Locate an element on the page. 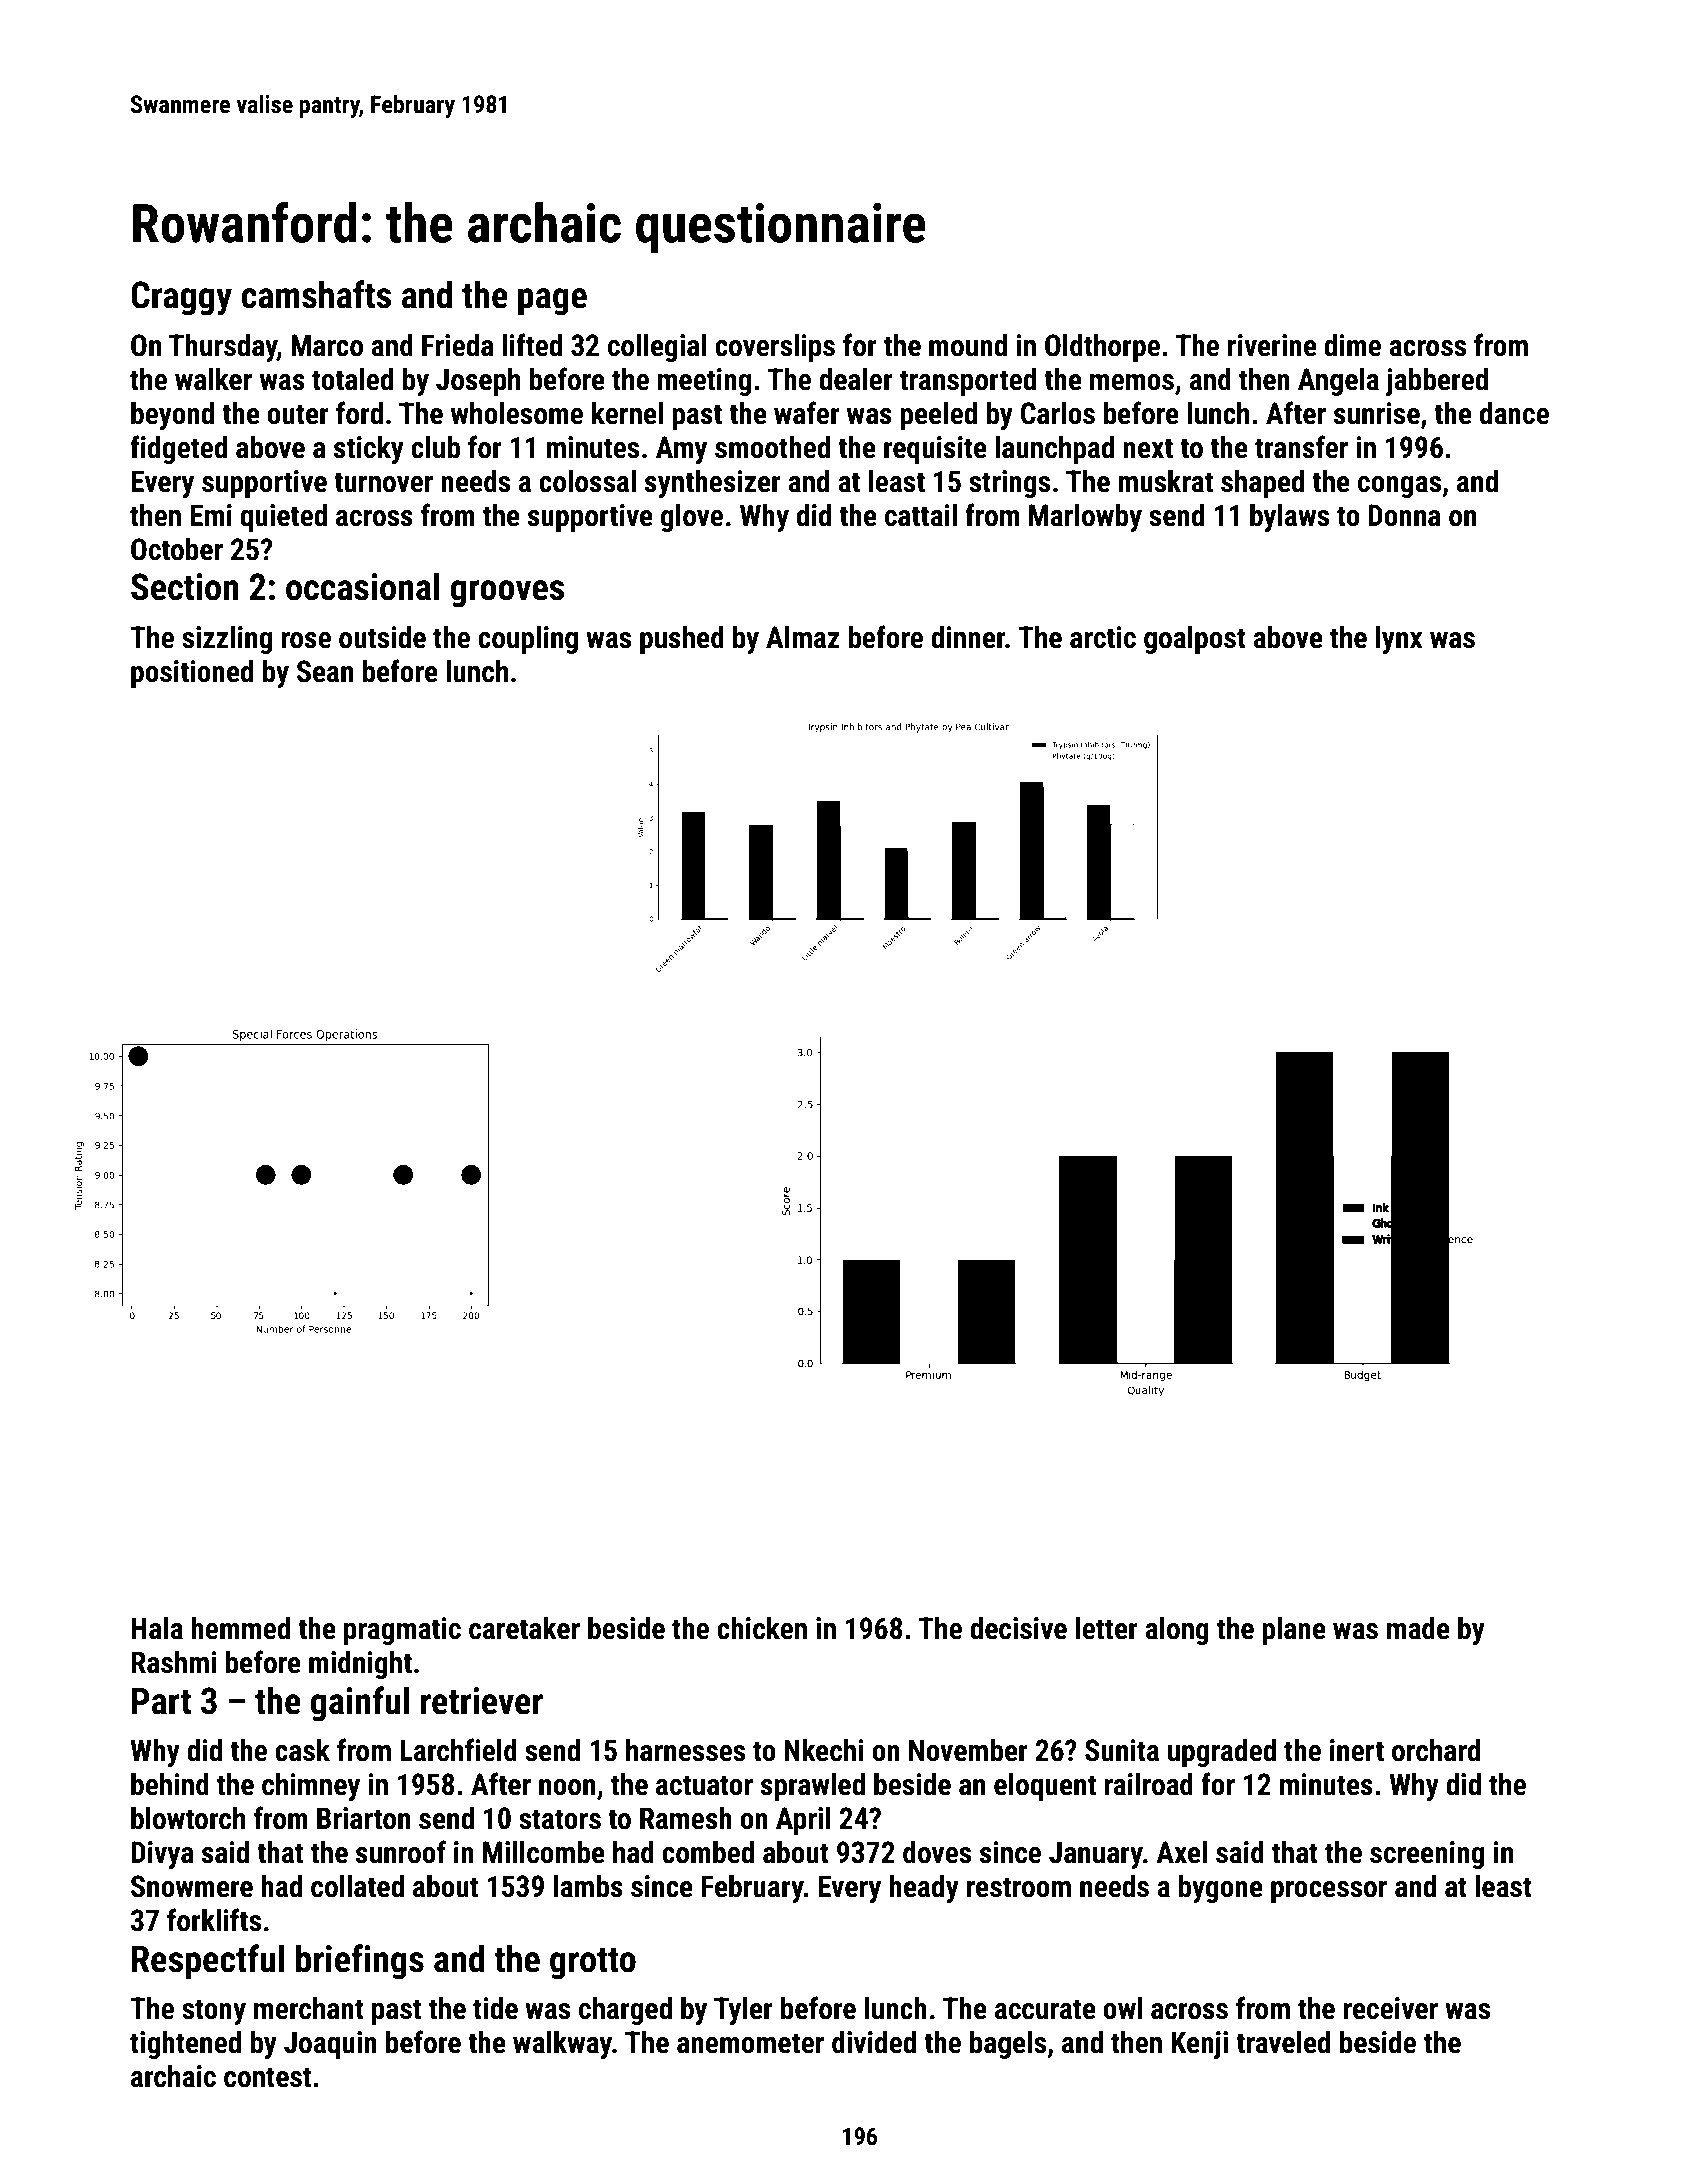  letter is located at coordinates (1107, 1628).
